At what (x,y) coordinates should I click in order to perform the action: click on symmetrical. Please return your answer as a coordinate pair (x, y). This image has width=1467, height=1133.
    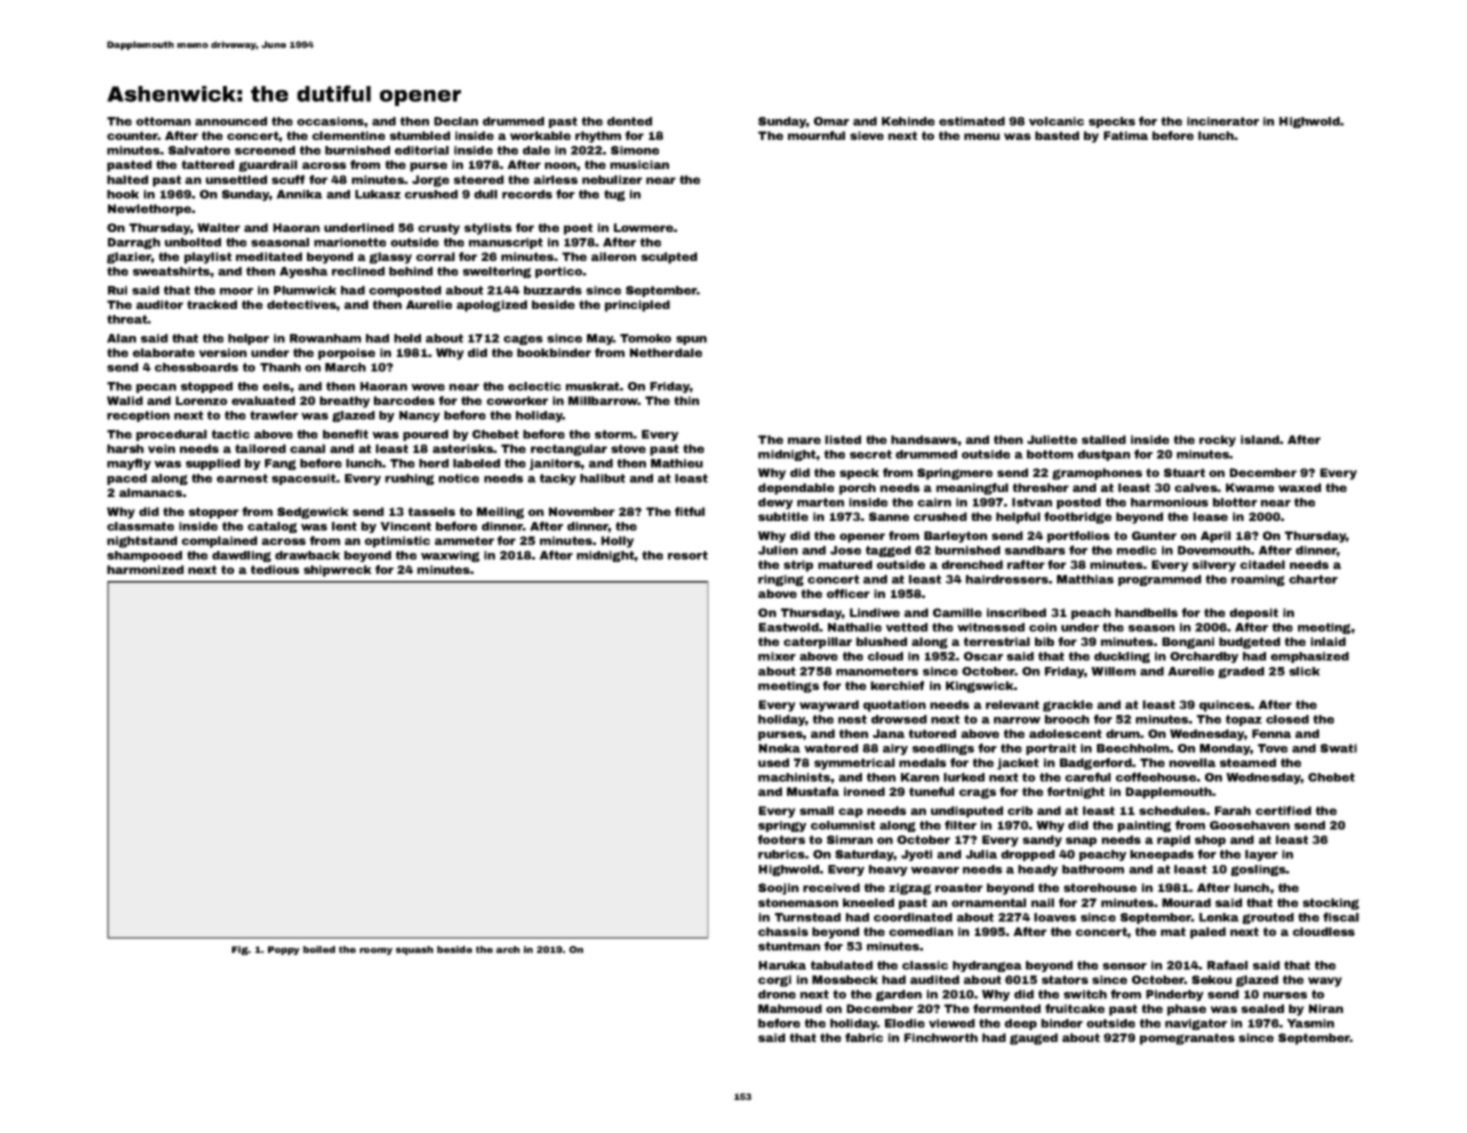
    Looking at the image, I should click on (854, 764).
